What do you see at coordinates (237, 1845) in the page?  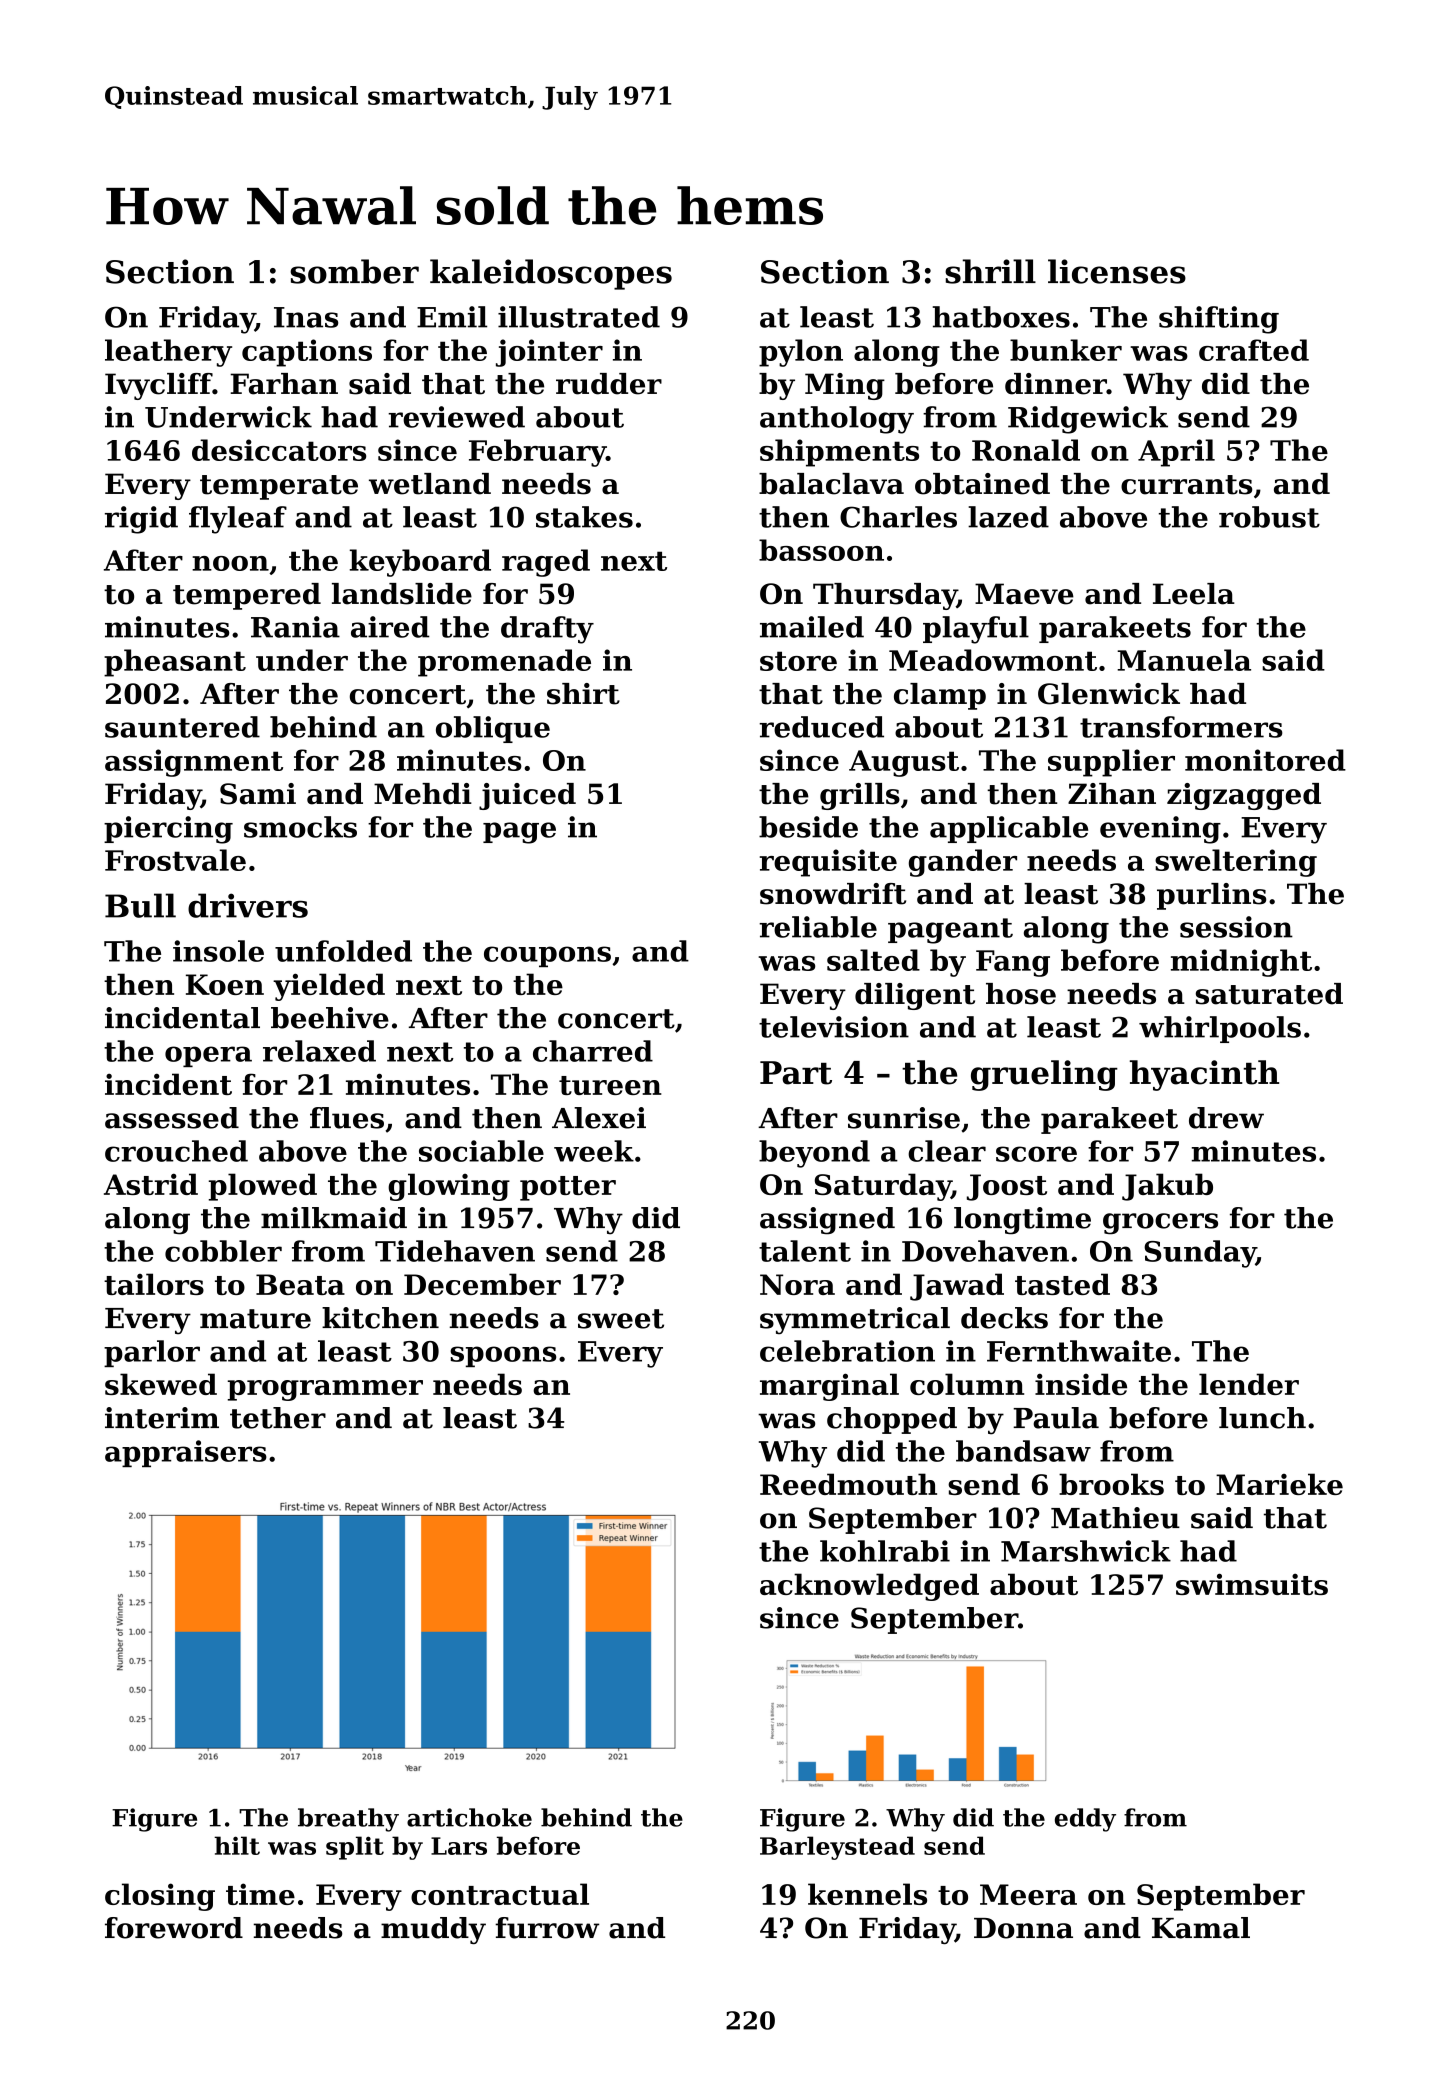 I see `hilt` at bounding box center [237, 1845].
